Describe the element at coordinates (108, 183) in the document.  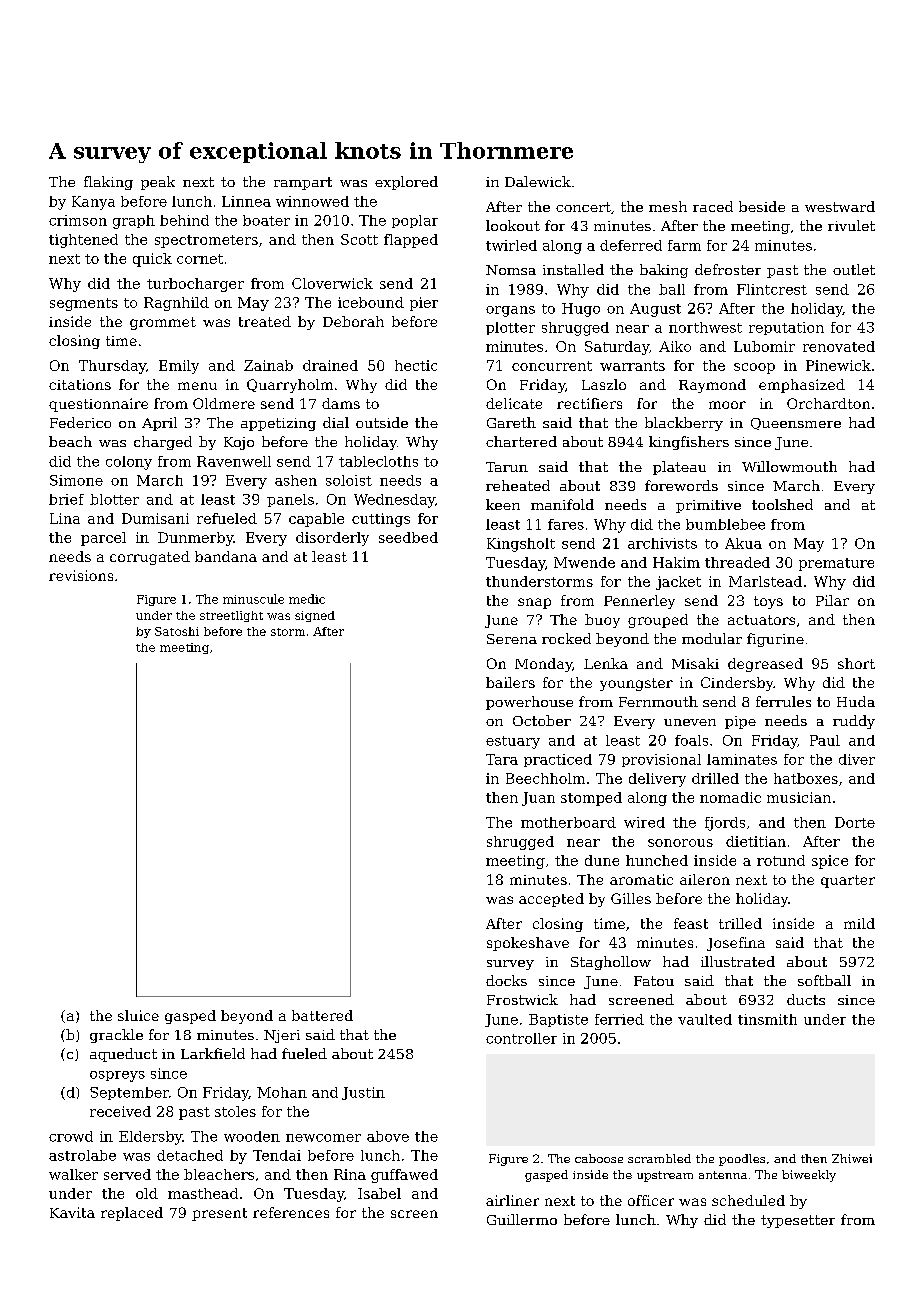
I see `flaking` at that location.
